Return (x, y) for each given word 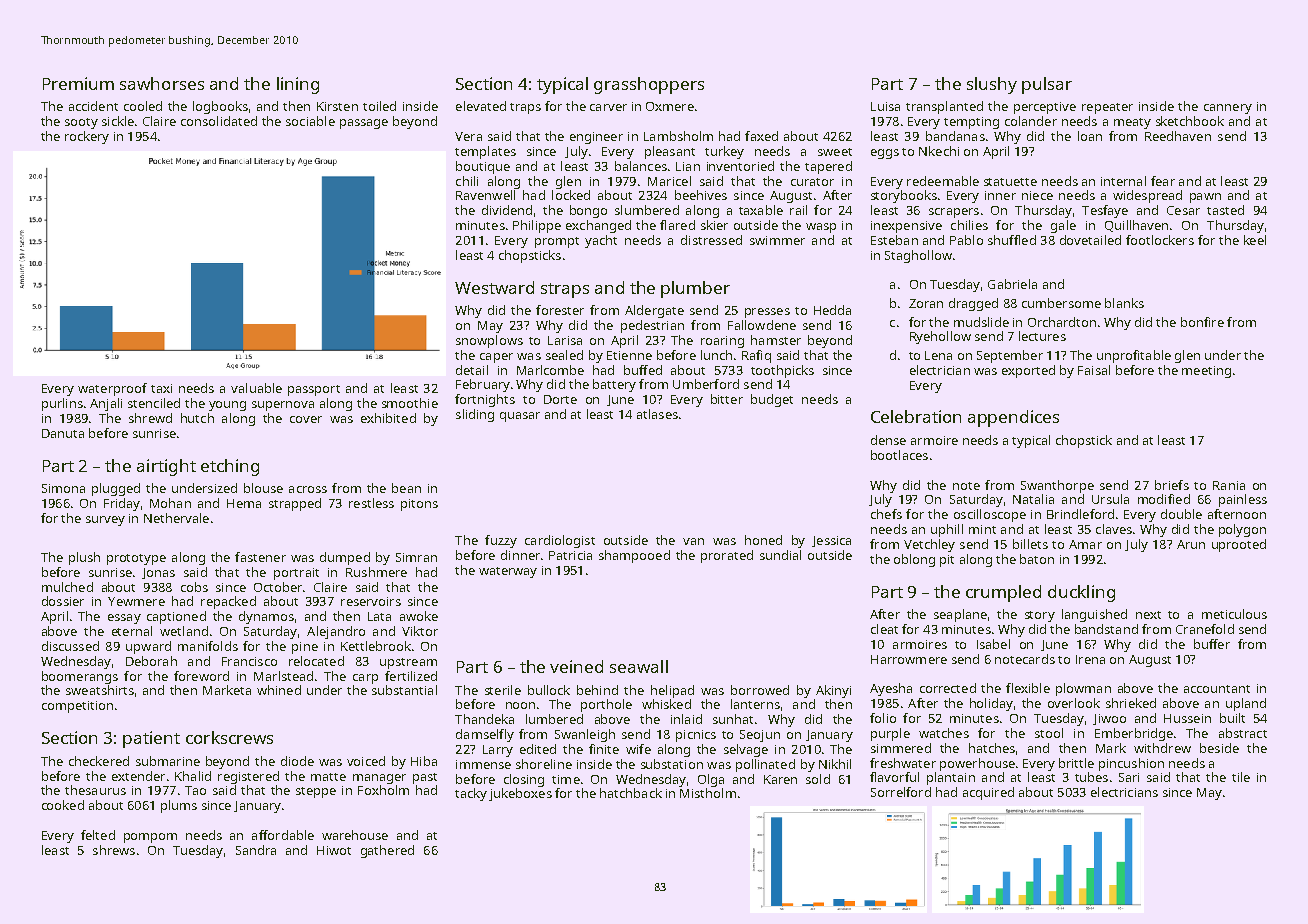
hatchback (631, 793)
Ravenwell (485, 195)
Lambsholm (678, 136)
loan (1090, 136)
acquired (988, 793)
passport (314, 390)
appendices (1013, 418)
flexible (1028, 688)
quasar (520, 417)
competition (77, 707)
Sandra (256, 850)
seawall (639, 666)
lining (298, 85)
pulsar (1047, 85)
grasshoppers (649, 85)
